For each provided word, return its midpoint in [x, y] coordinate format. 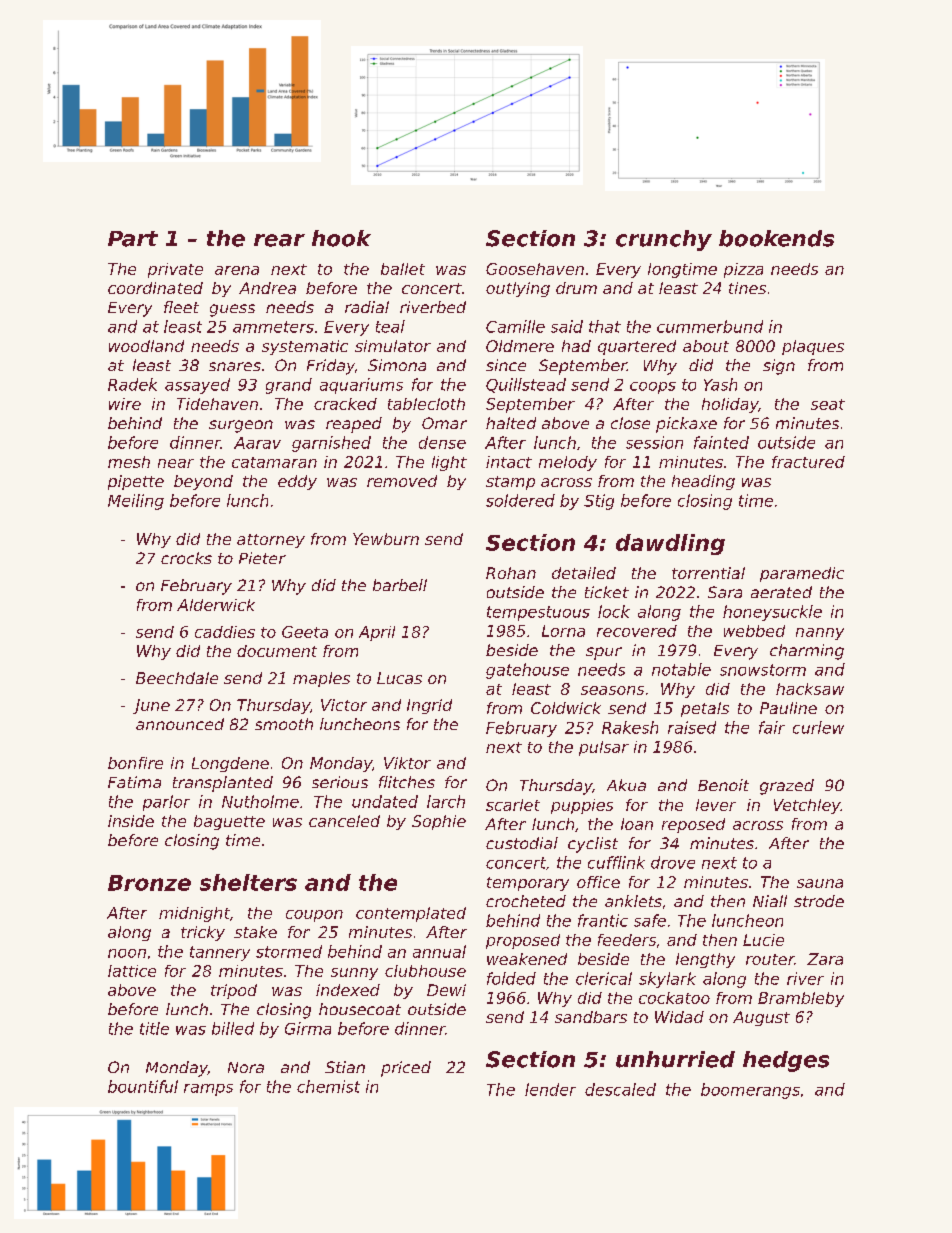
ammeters [273, 327]
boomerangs [750, 1091]
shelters [248, 882]
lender [550, 1089]
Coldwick [566, 708]
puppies [582, 806]
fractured [808, 462]
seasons [612, 690]
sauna [820, 883]
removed [402, 481]
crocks [186, 558]
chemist [328, 1086]
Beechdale [177, 678]
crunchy [664, 240]
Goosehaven [535, 269]
